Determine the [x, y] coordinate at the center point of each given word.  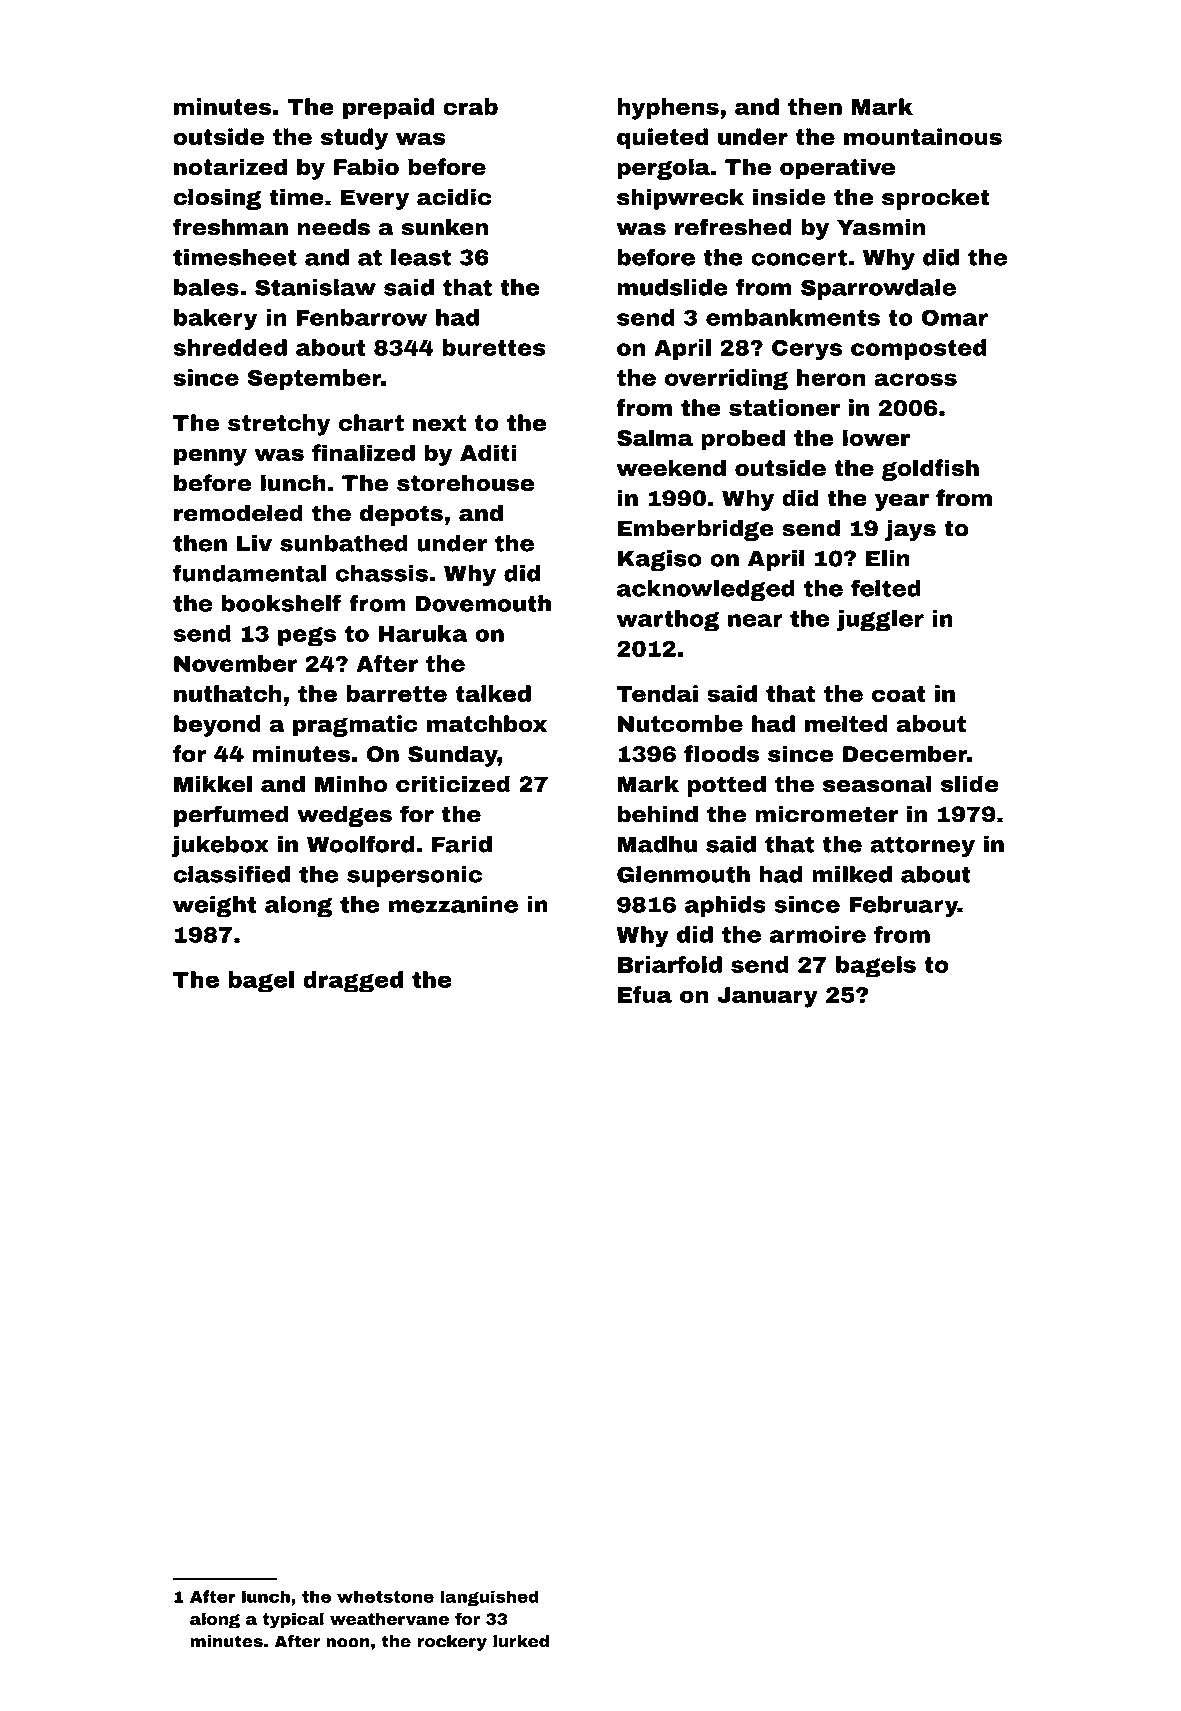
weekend [671, 468]
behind [657, 814]
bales [206, 287]
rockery [452, 1643]
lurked [521, 1641]
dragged [353, 982]
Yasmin [881, 227]
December [905, 754]
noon [348, 1643]
